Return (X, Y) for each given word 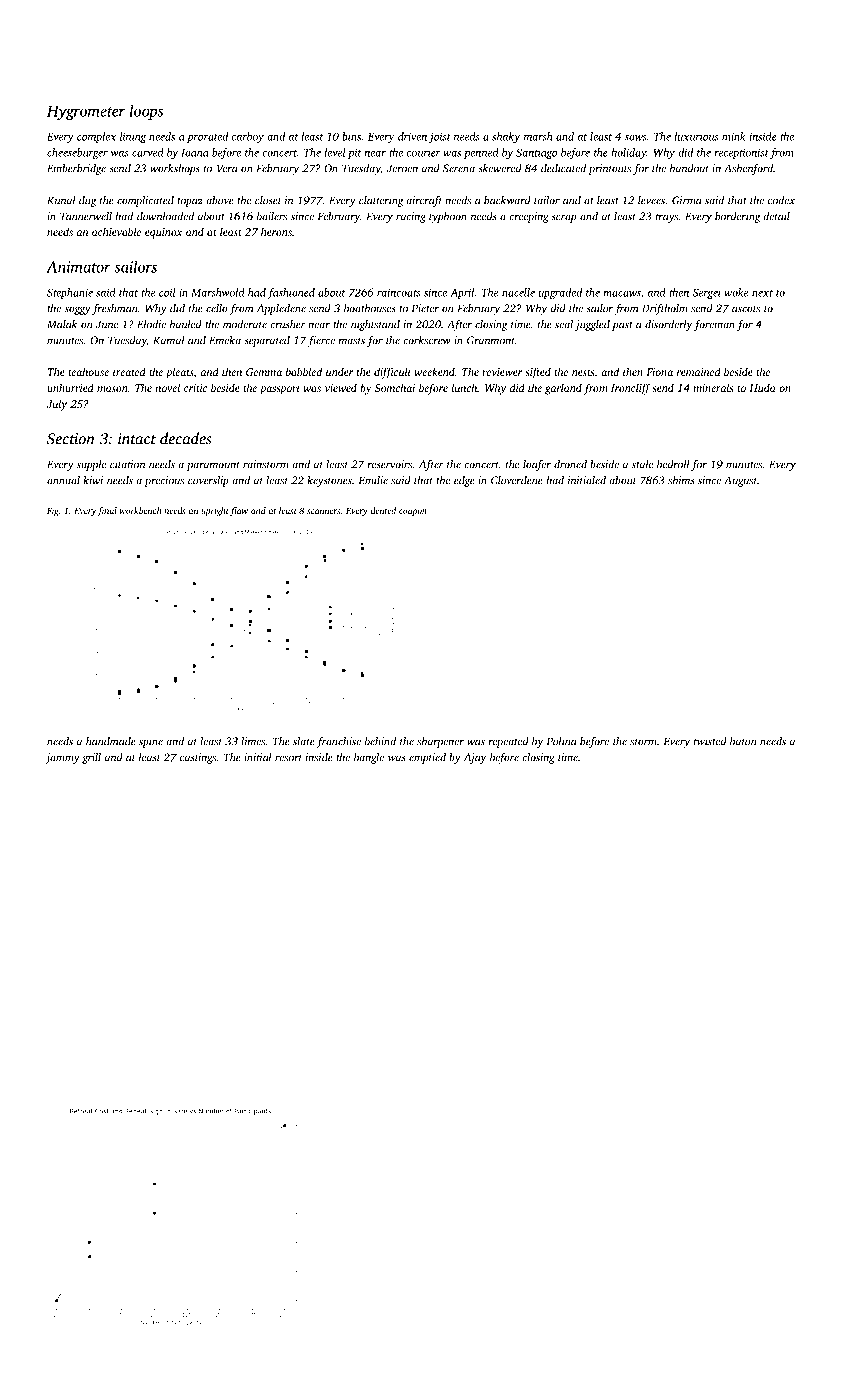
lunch (464, 387)
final (107, 511)
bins (351, 136)
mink (734, 136)
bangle (369, 758)
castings (198, 758)
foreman (714, 325)
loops (147, 112)
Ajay (475, 758)
